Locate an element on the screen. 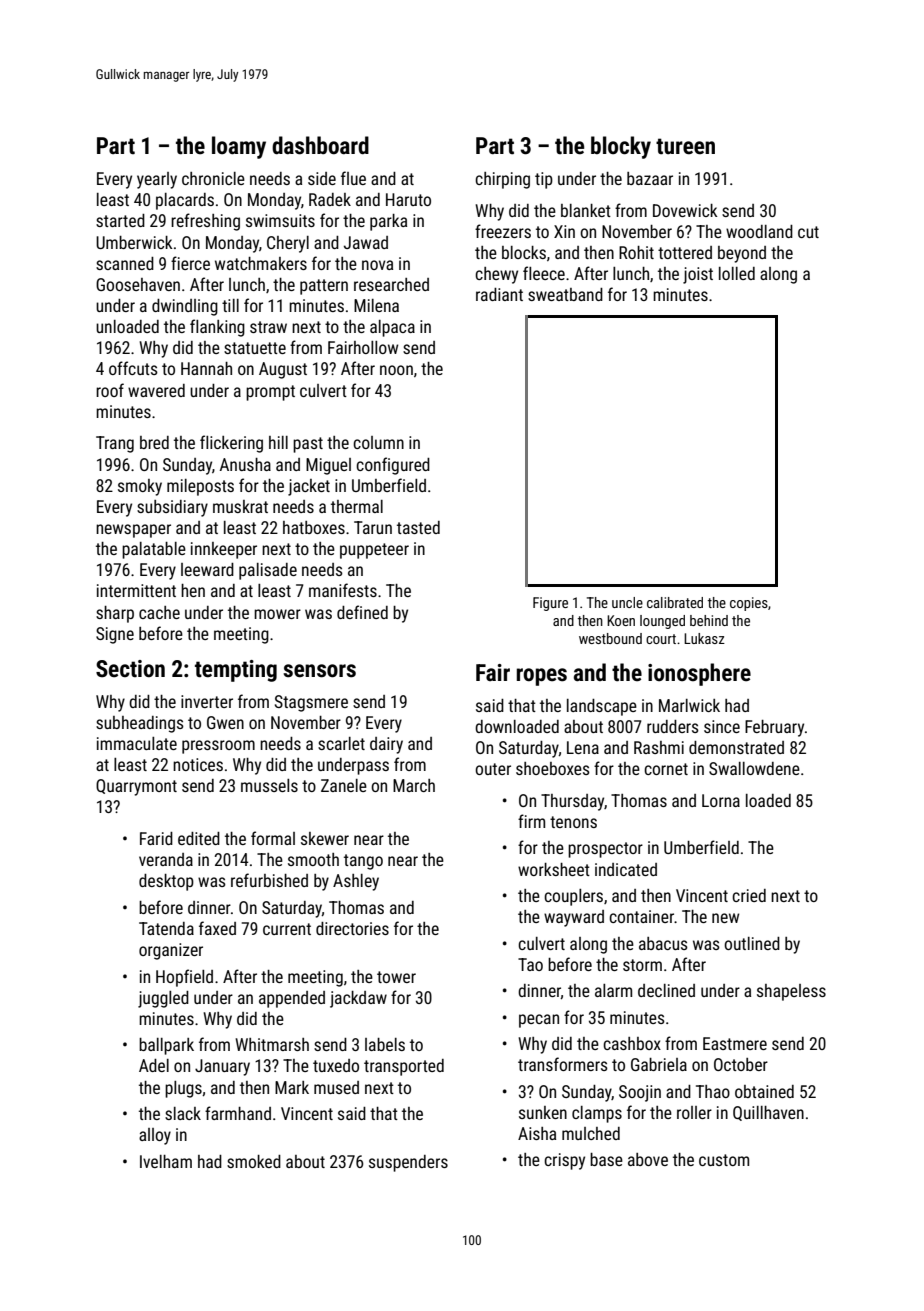 This screenshot has width=924, height=1311. refurbished is located at coordinates (269, 880).
